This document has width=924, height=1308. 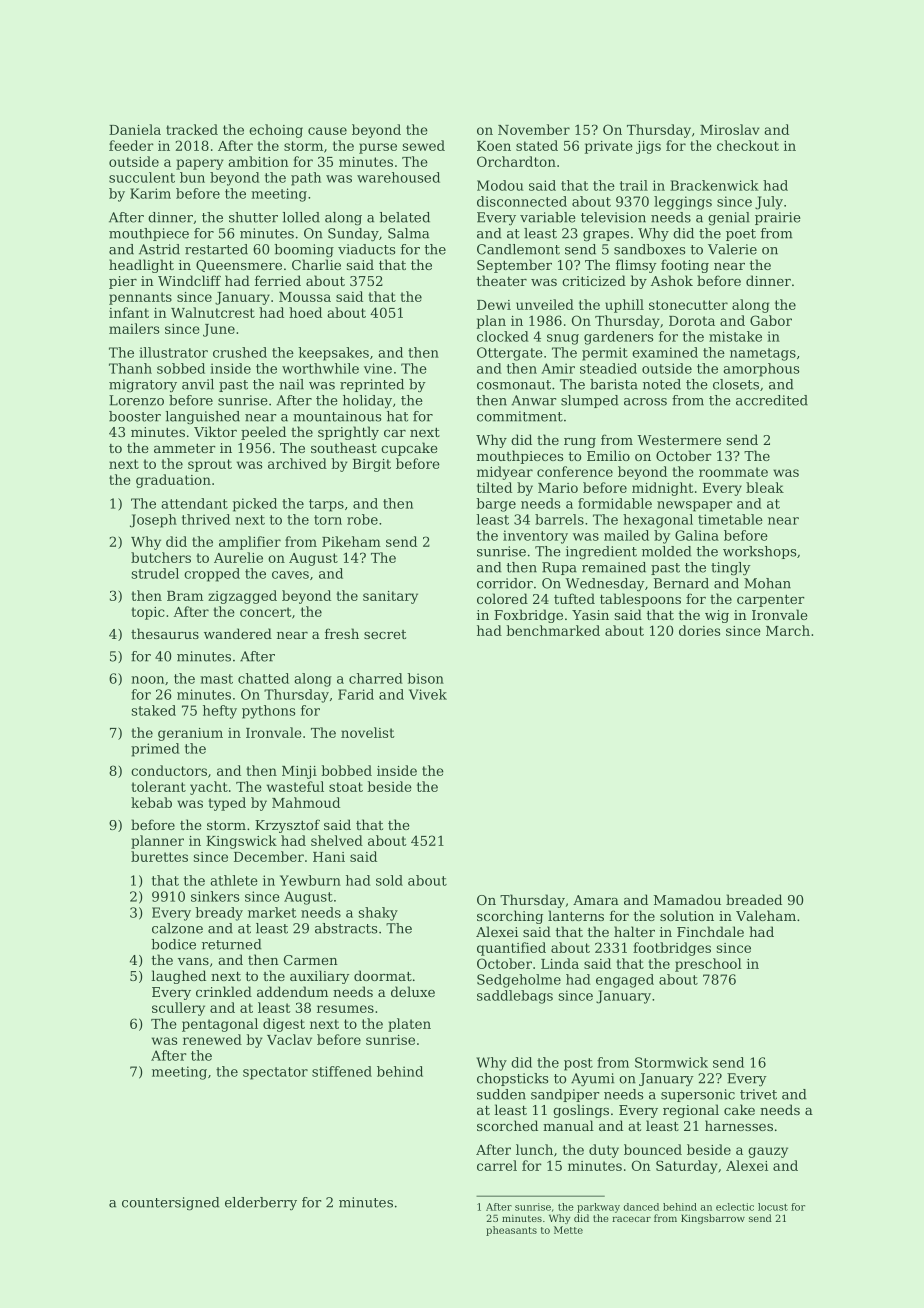 I want to click on cause, so click(x=327, y=131).
